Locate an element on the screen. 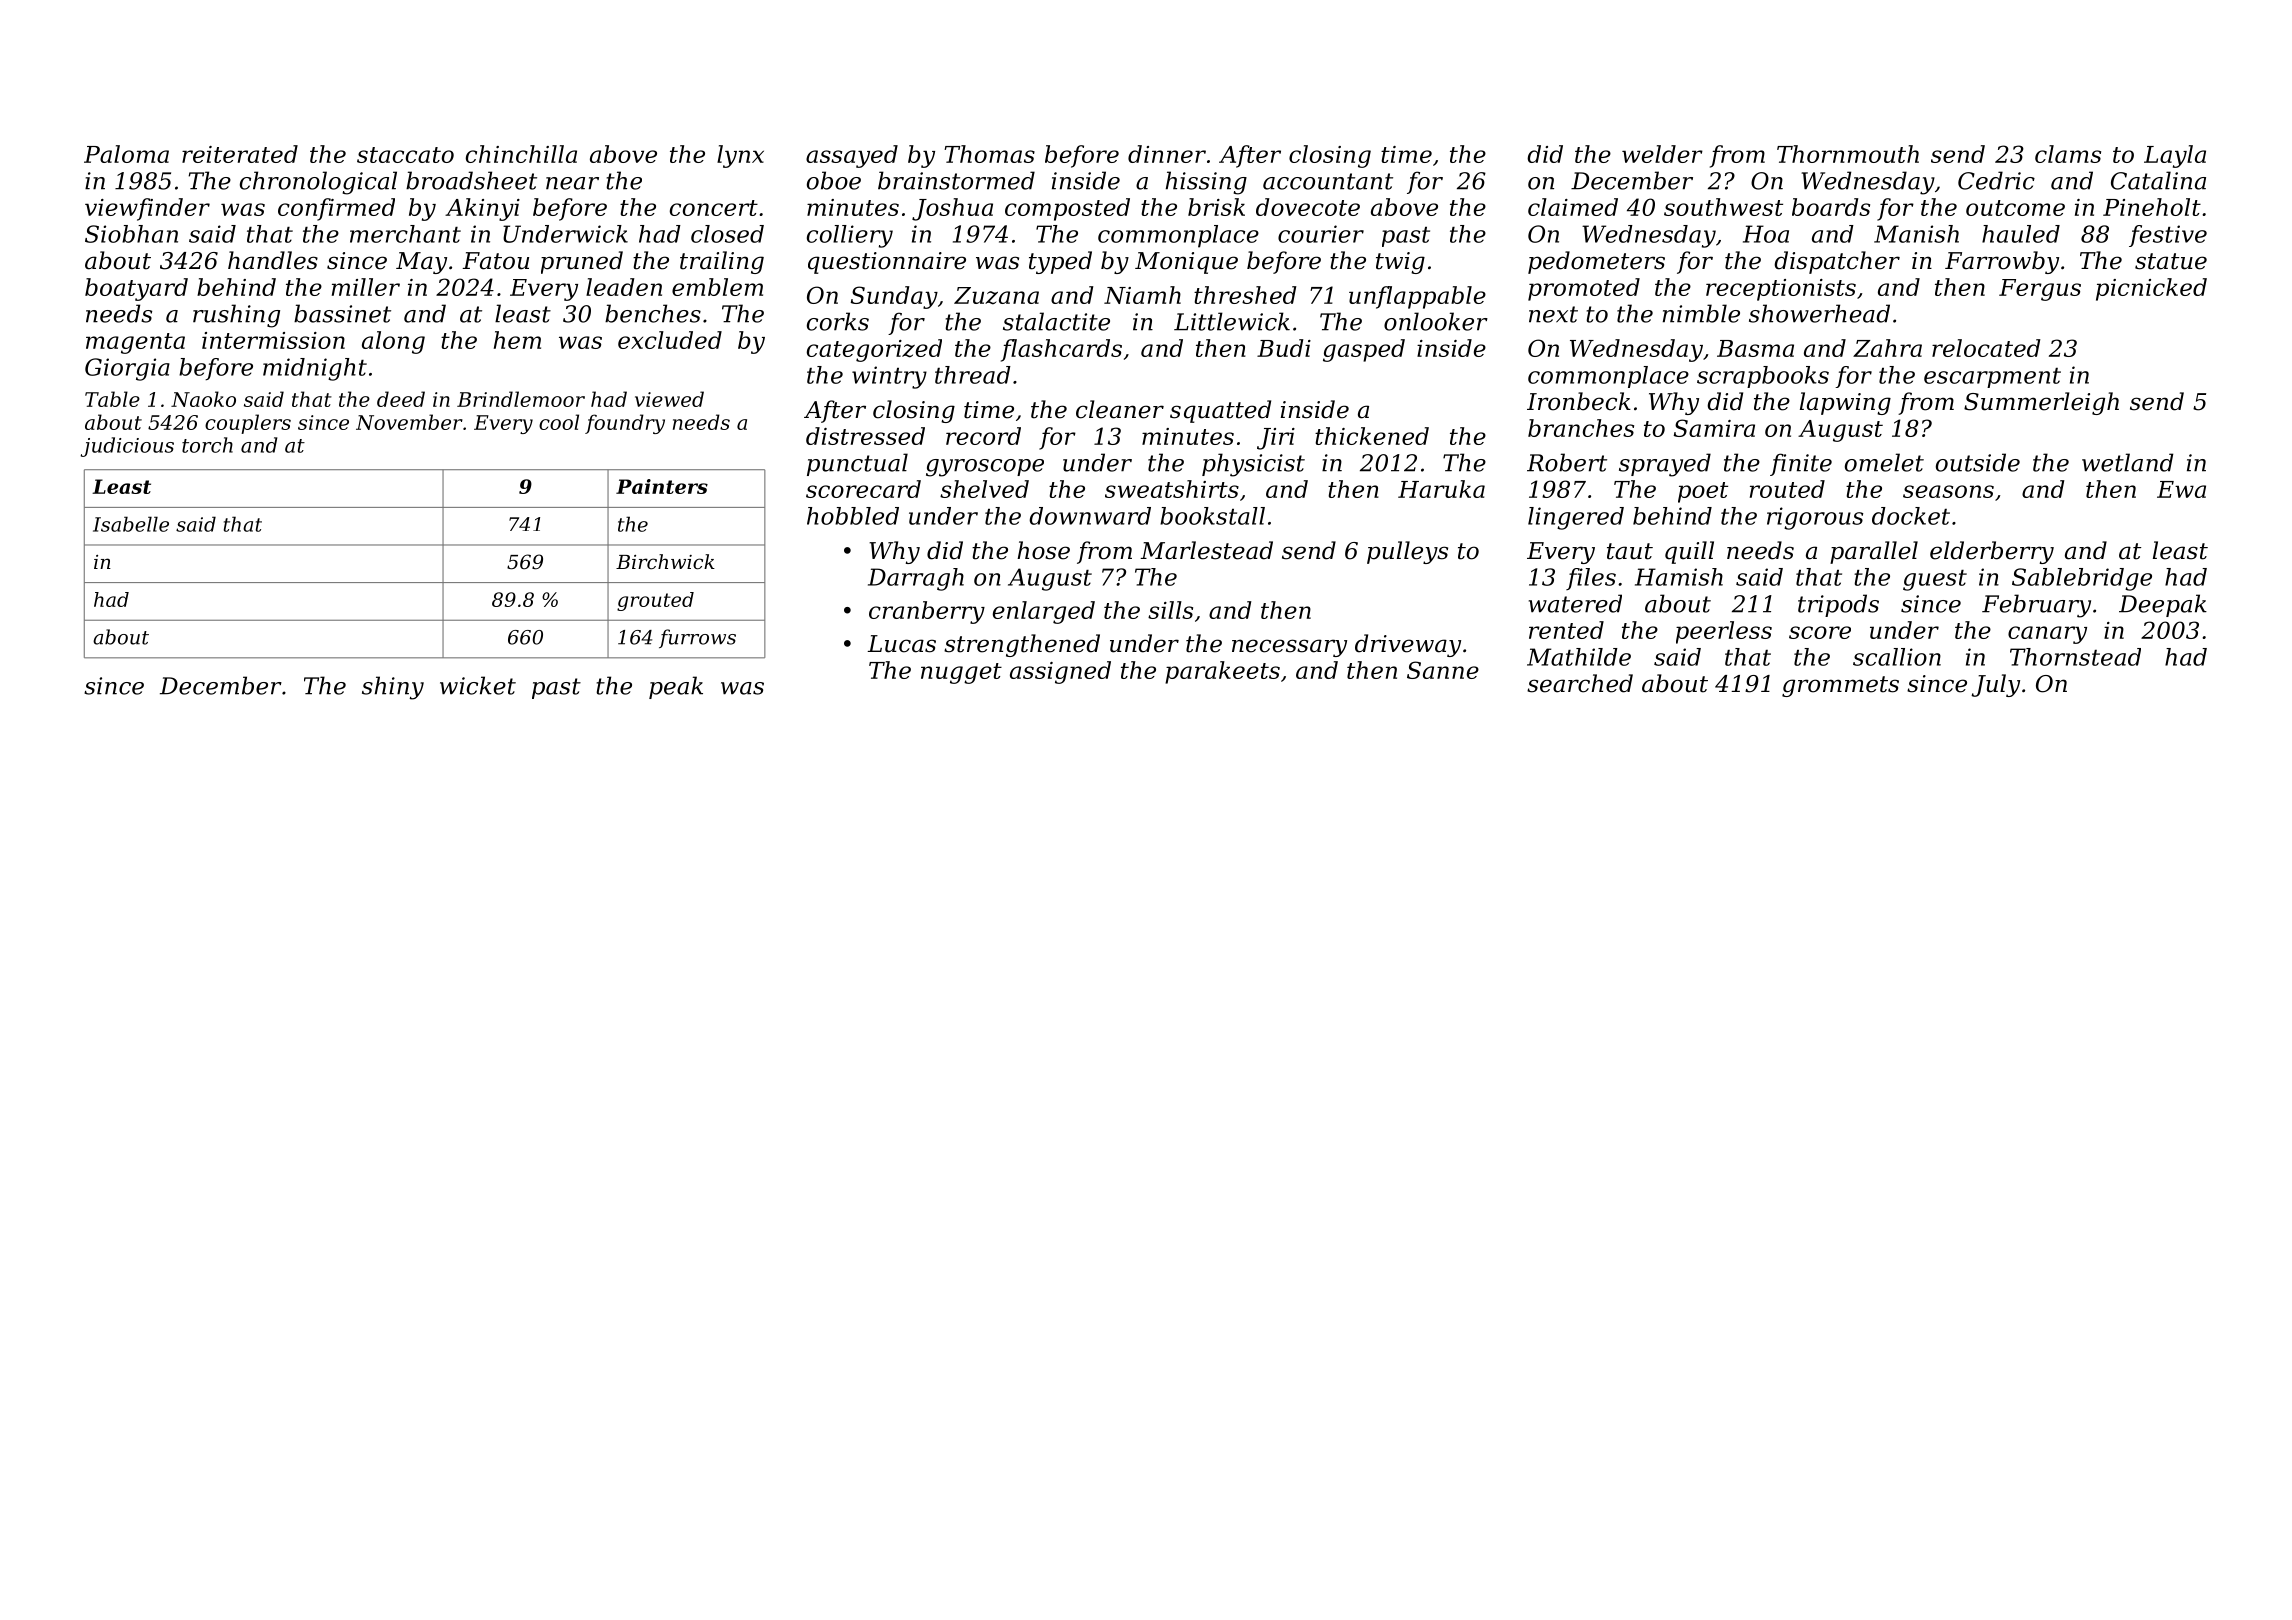 This screenshot has width=2292, height=1620. bookstall is located at coordinates (1212, 516).
